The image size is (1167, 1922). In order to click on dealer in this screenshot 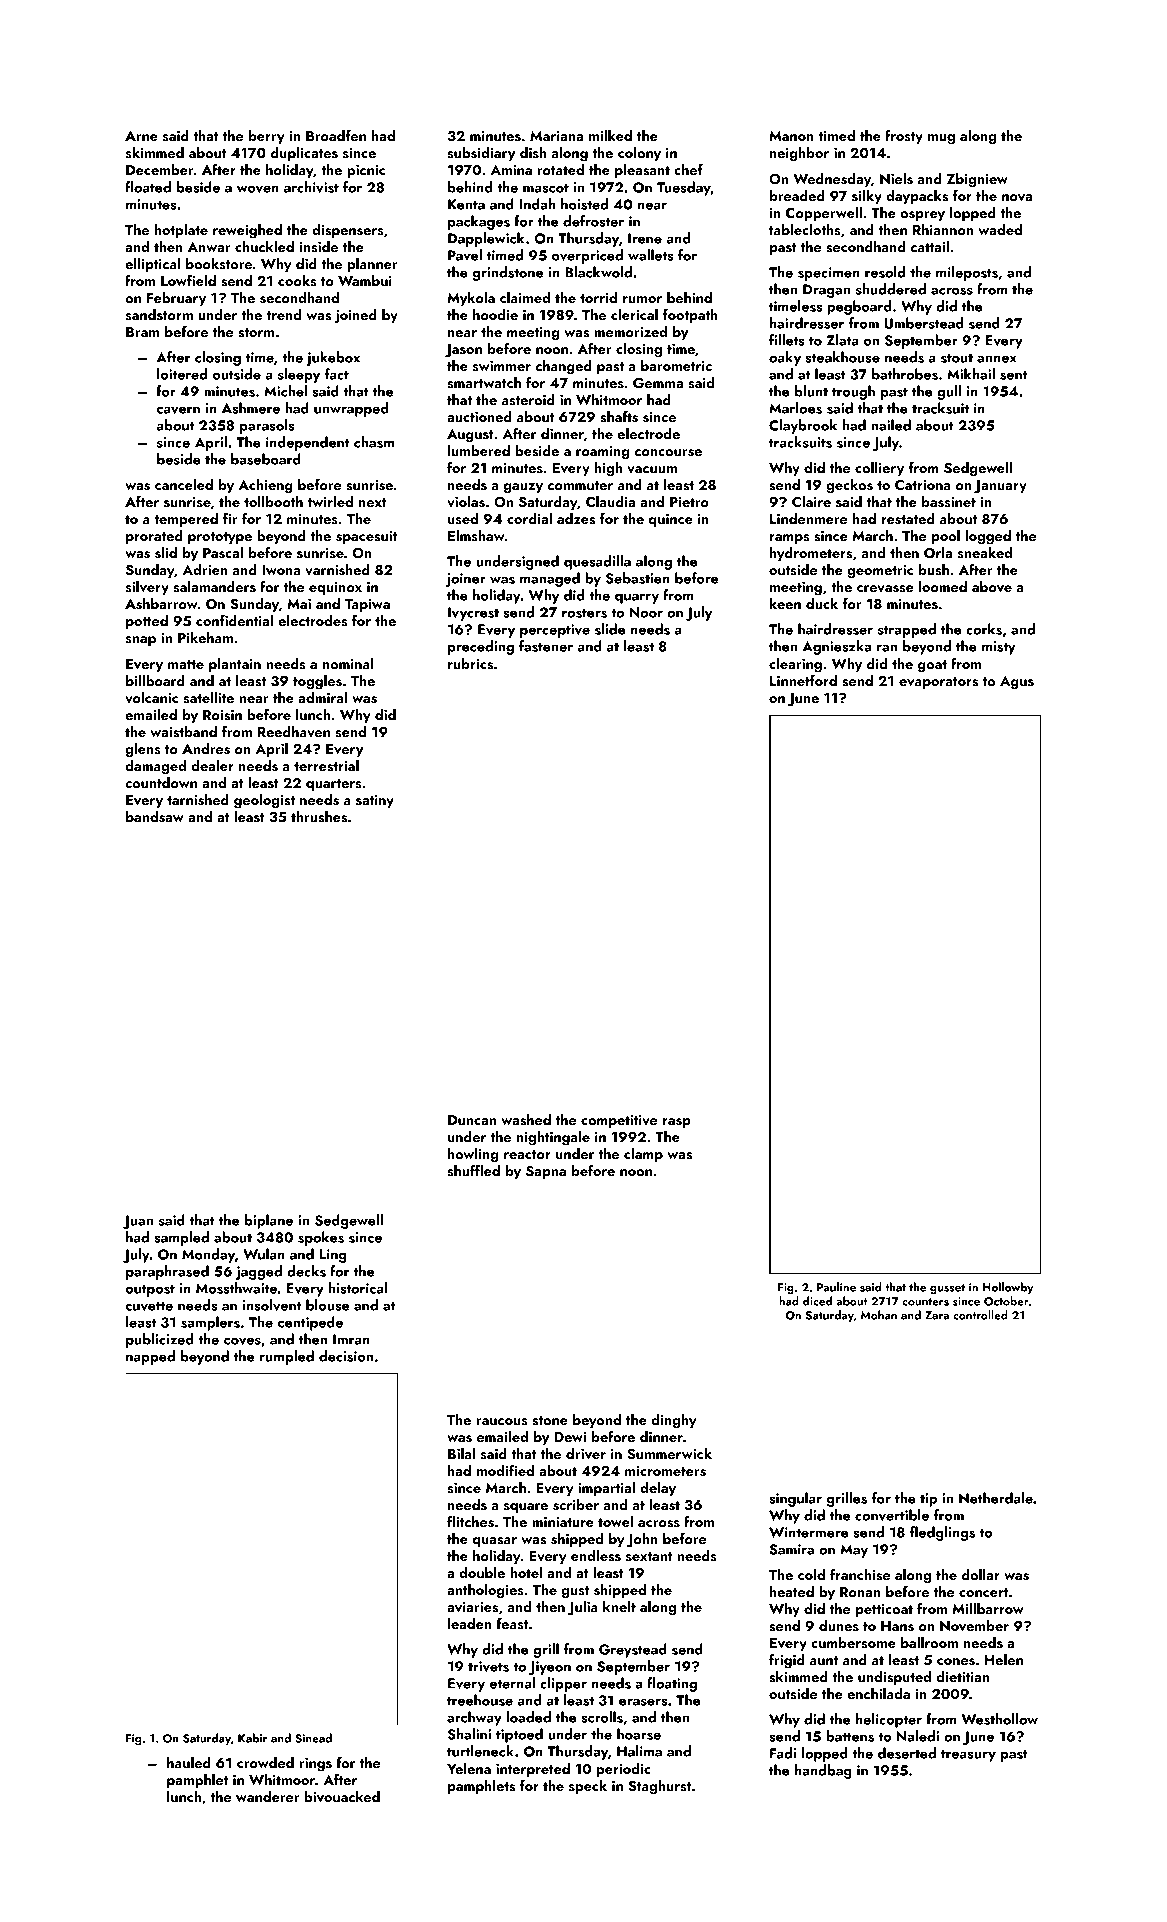, I will do `click(212, 765)`.
